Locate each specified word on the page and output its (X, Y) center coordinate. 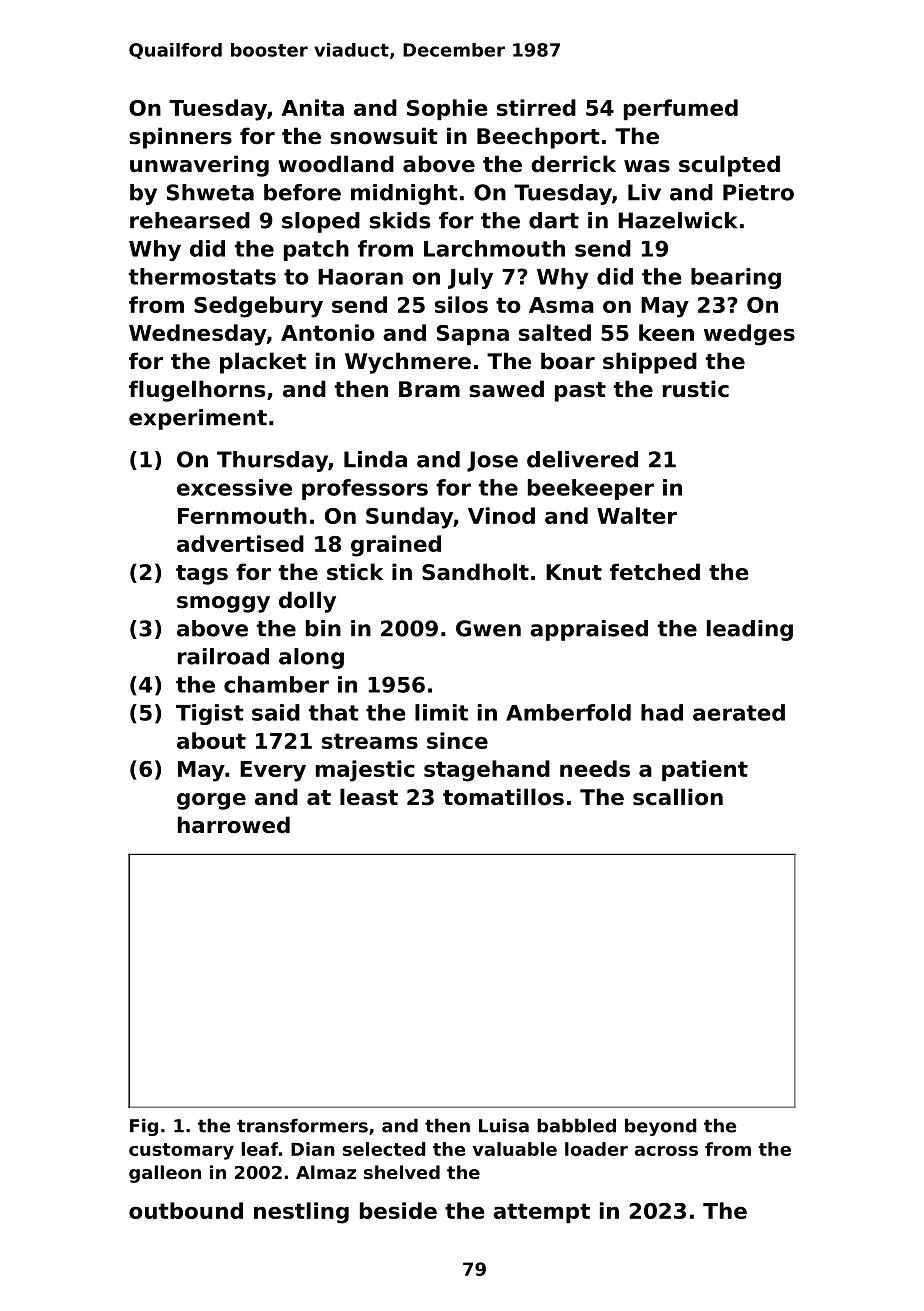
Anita (313, 107)
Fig (144, 1127)
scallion (678, 797)
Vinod (501, 515)
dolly (307, 602)
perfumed (681, 109)
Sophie (447, 109)
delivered (582, 459)
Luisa (504, 1125)
